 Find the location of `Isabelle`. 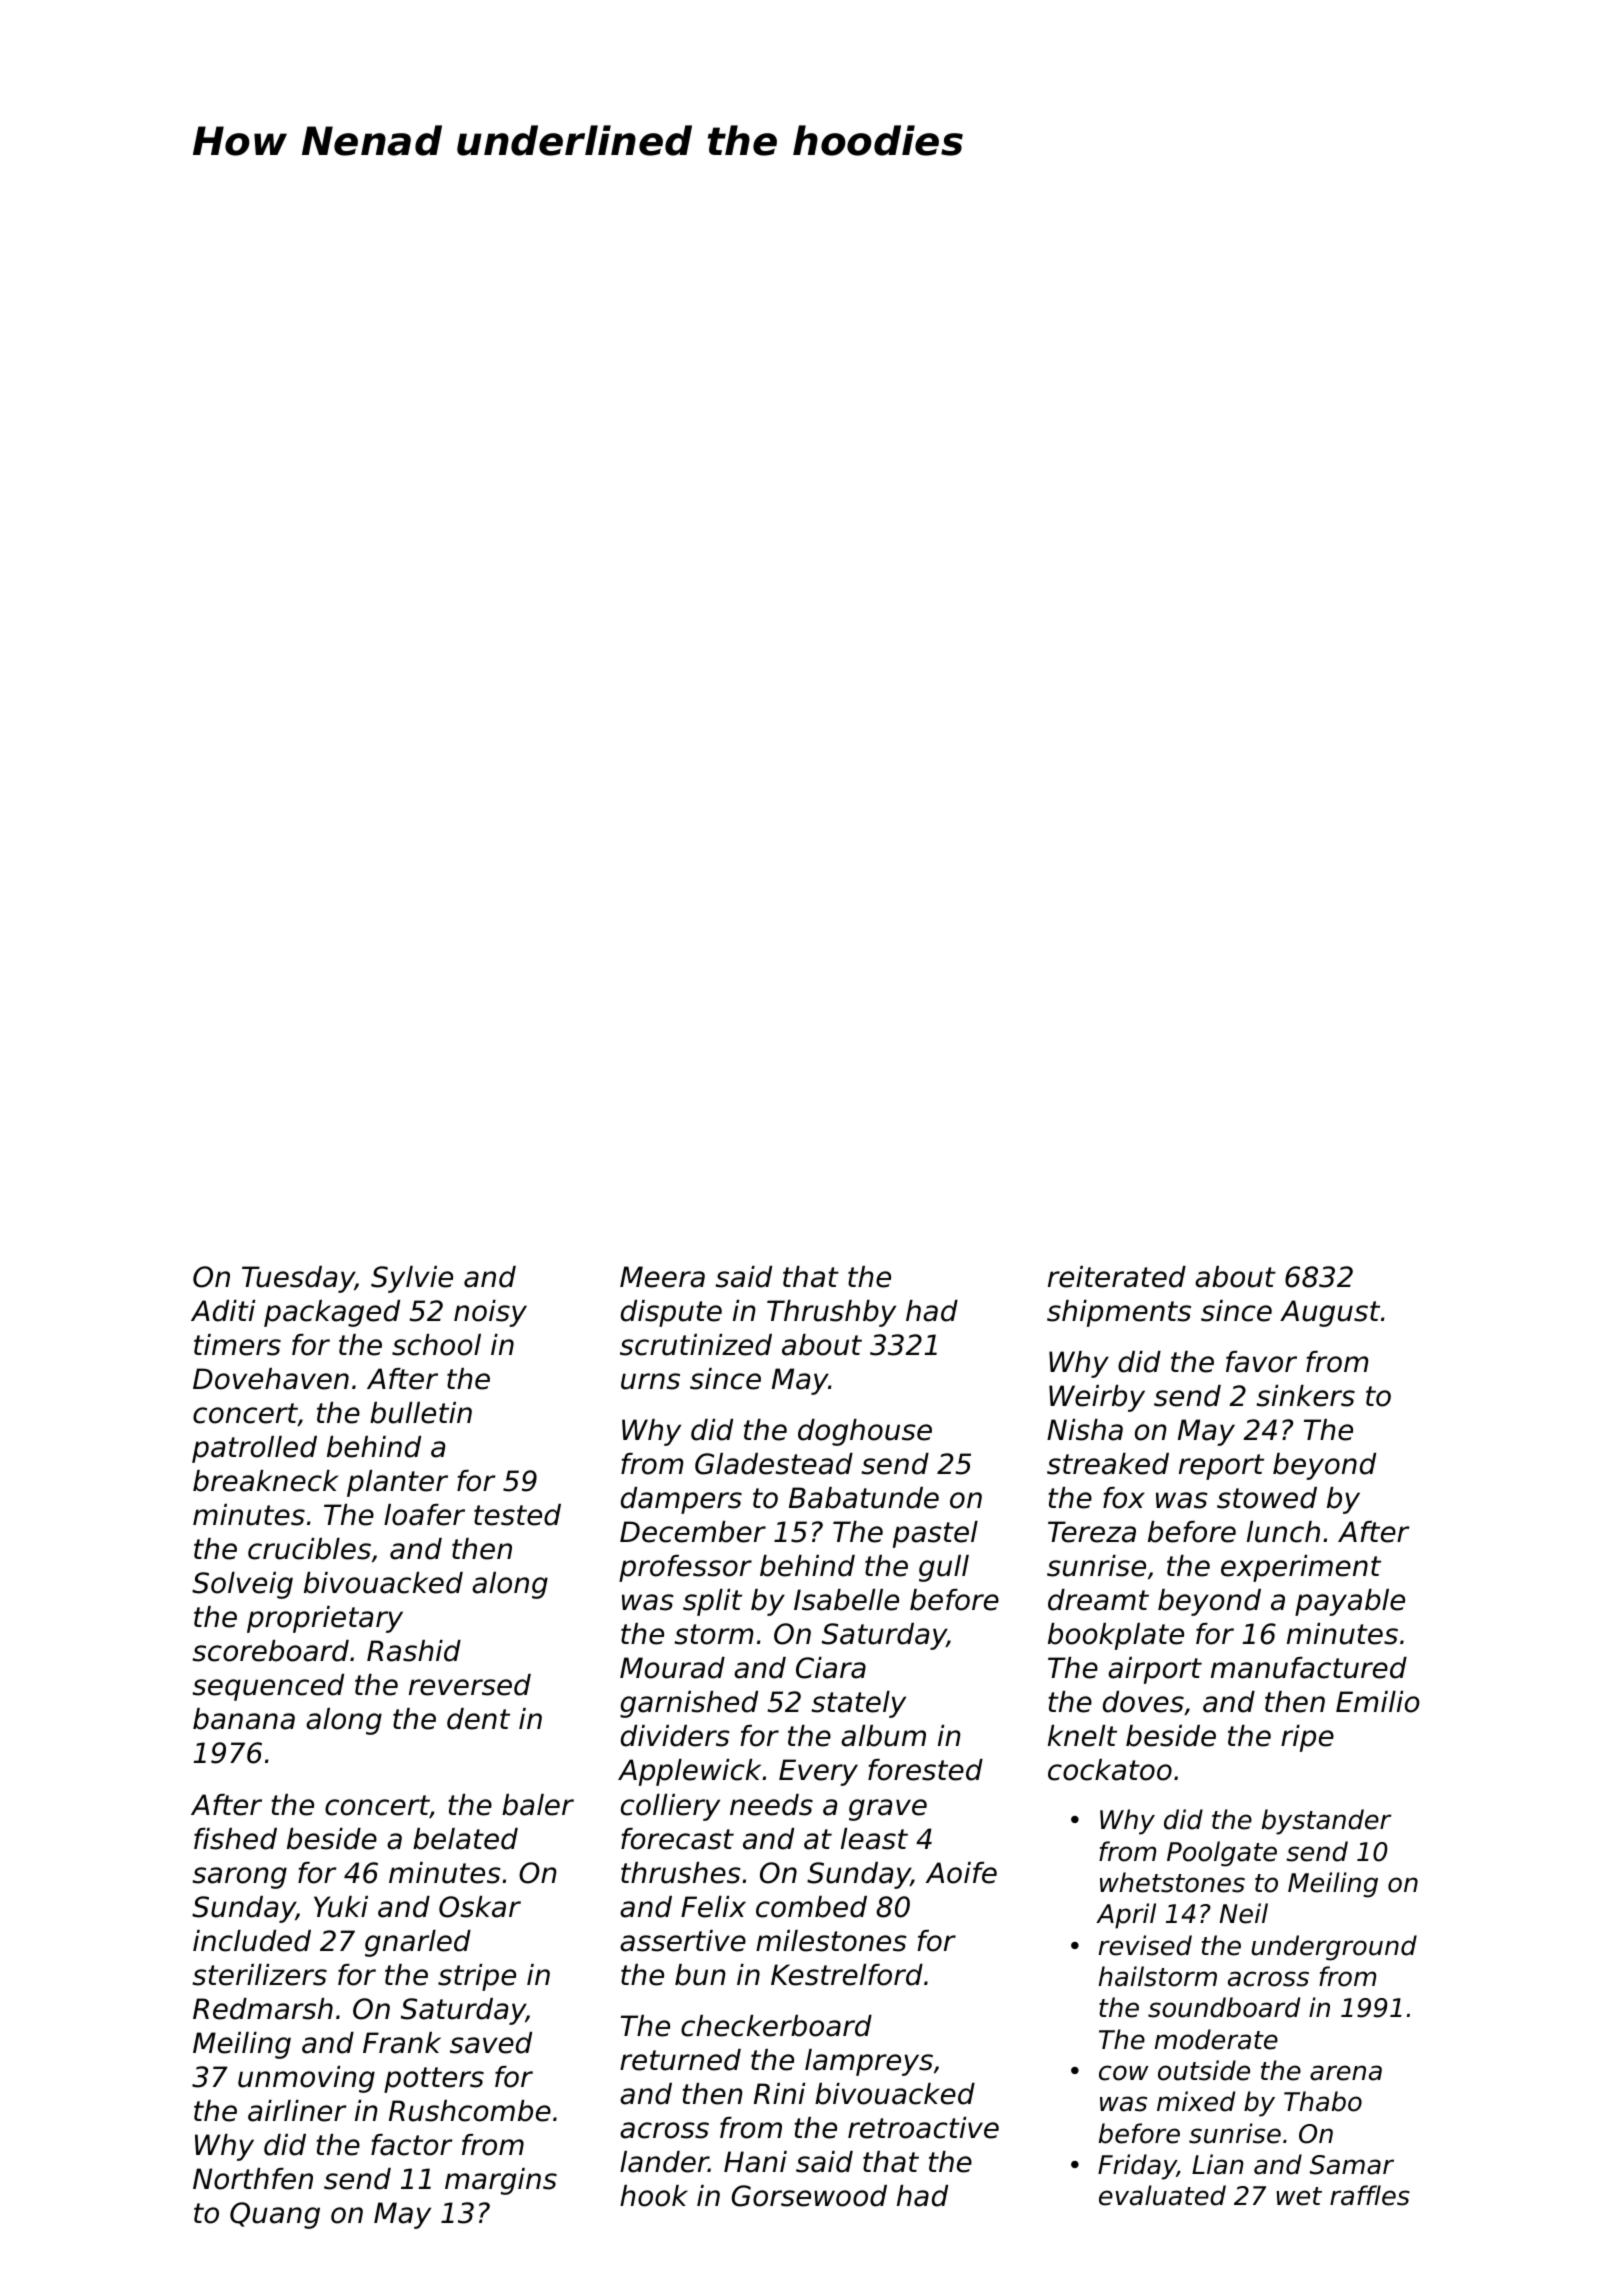

Isabelle is located at coordinates (846, 1600).
